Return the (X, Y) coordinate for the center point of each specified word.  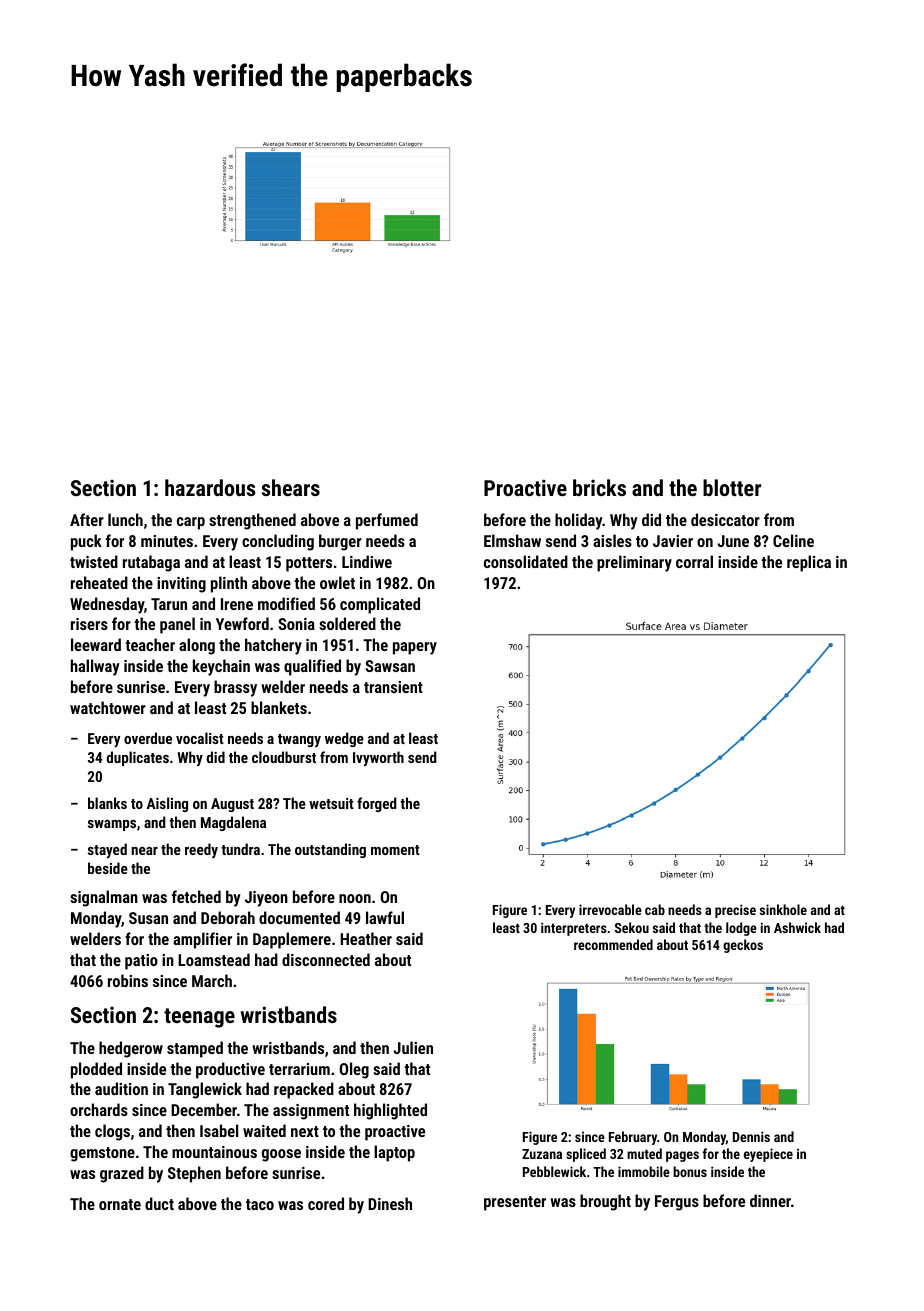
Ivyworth (378, 758)
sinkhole (783, 909)
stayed (107, 850)
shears (291, 487)
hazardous (210, 487)
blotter (732, 487)
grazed (122, 1174)
